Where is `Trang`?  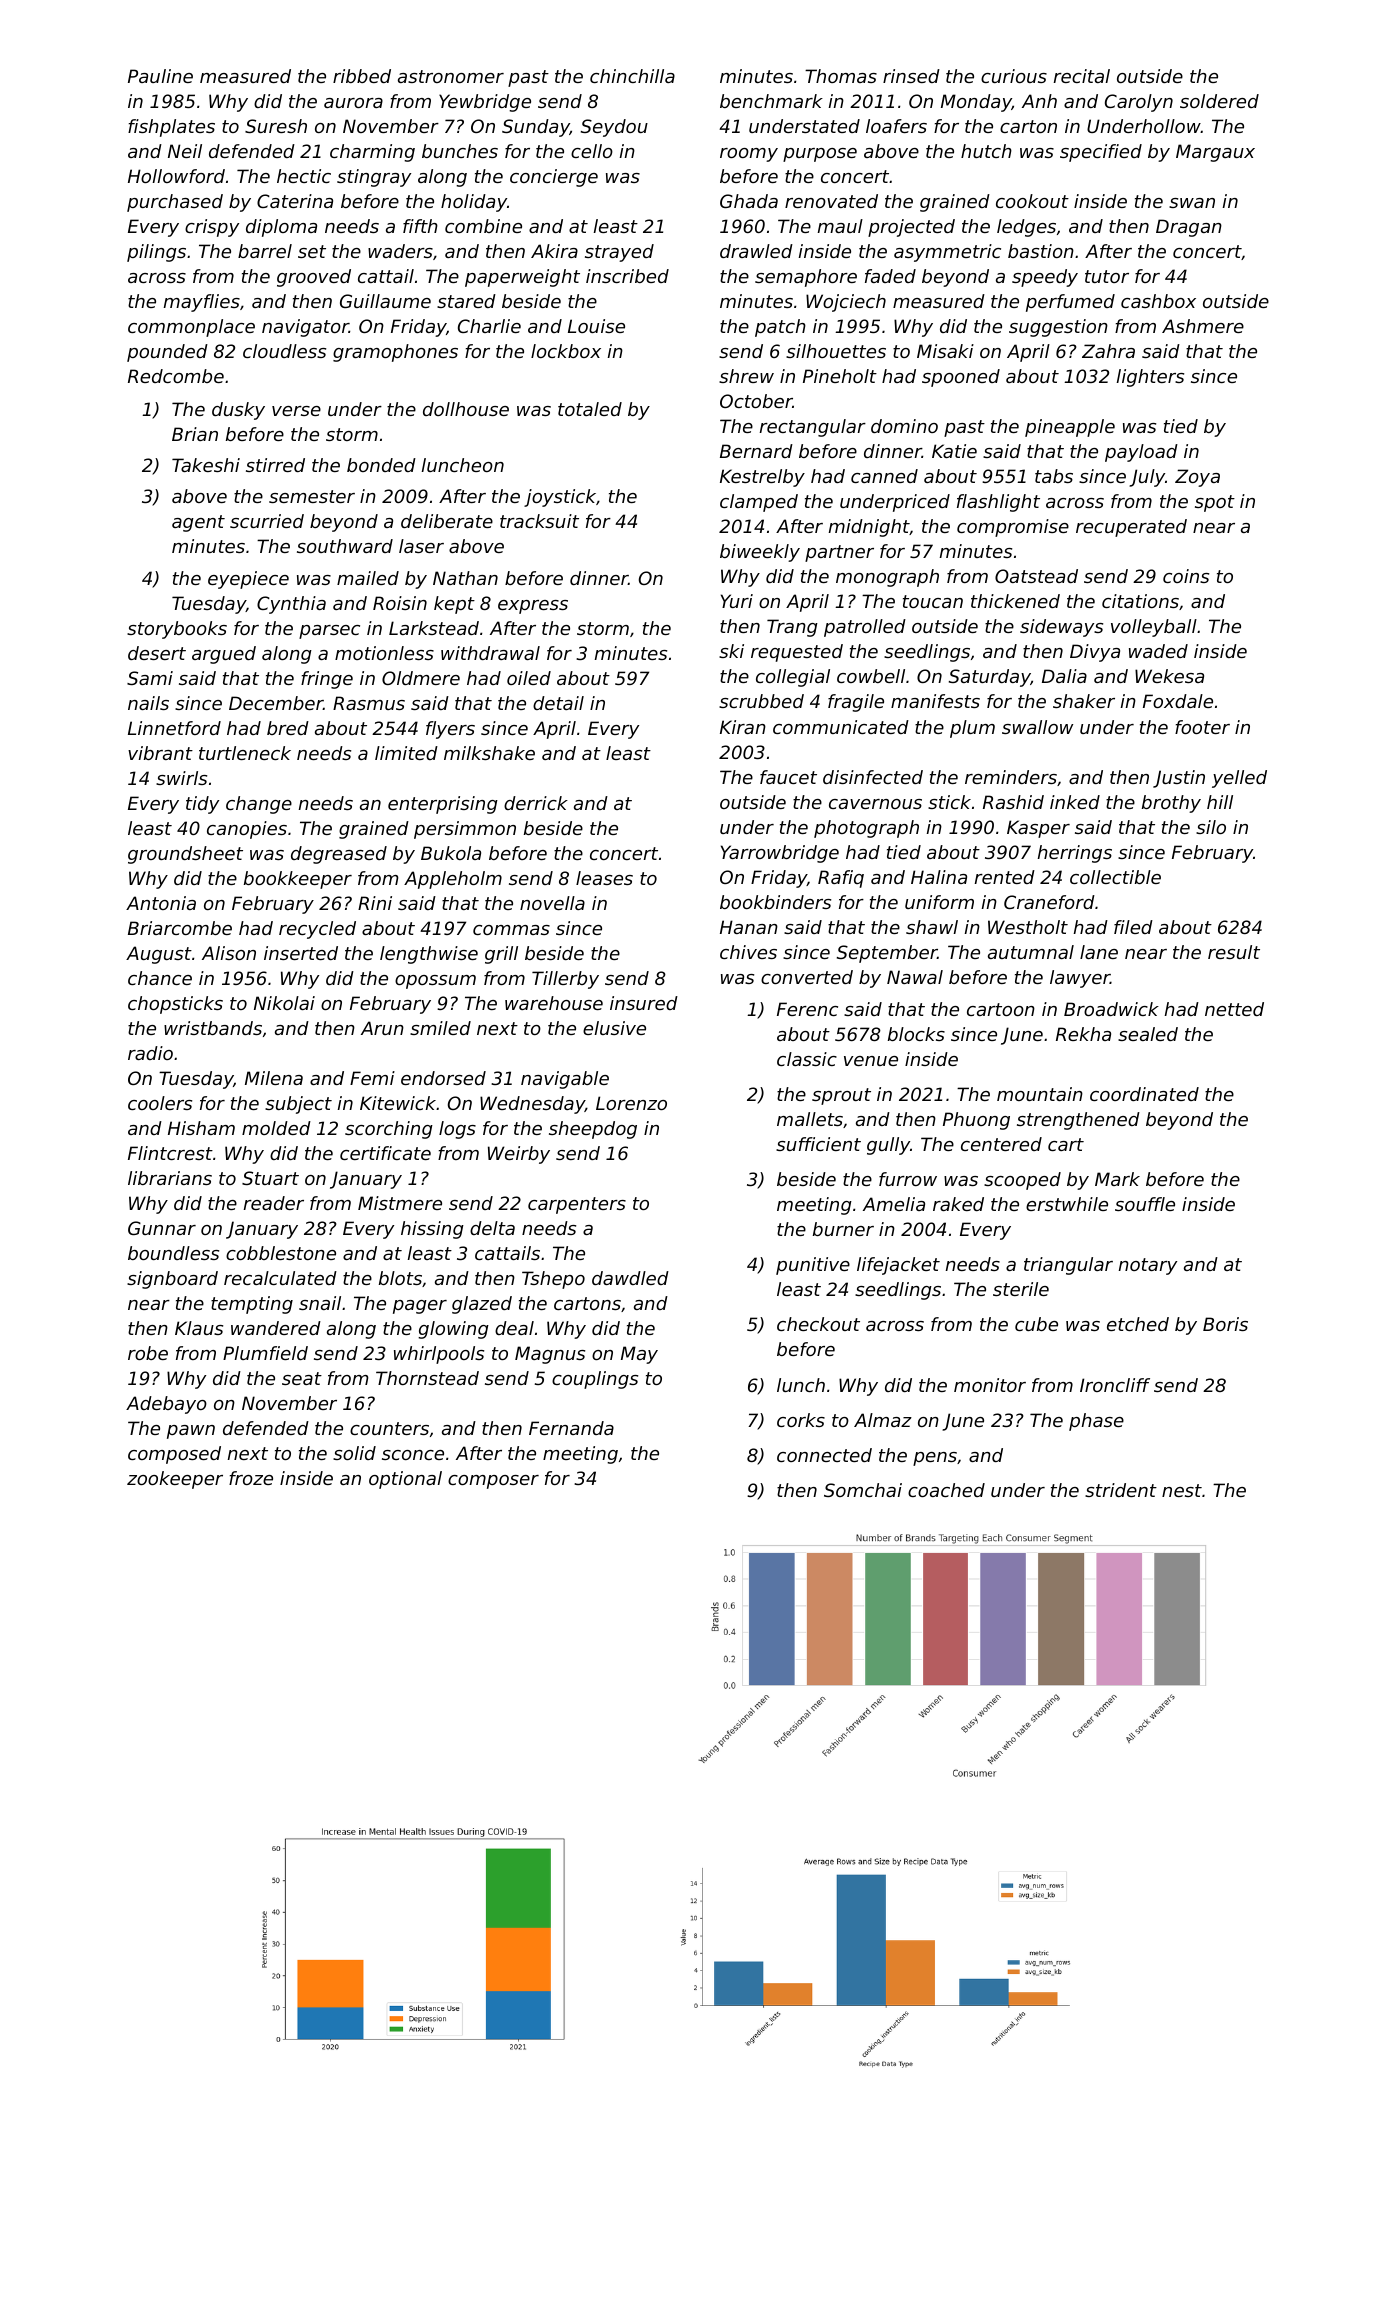 Trang is located at coordinates (792, 628).
